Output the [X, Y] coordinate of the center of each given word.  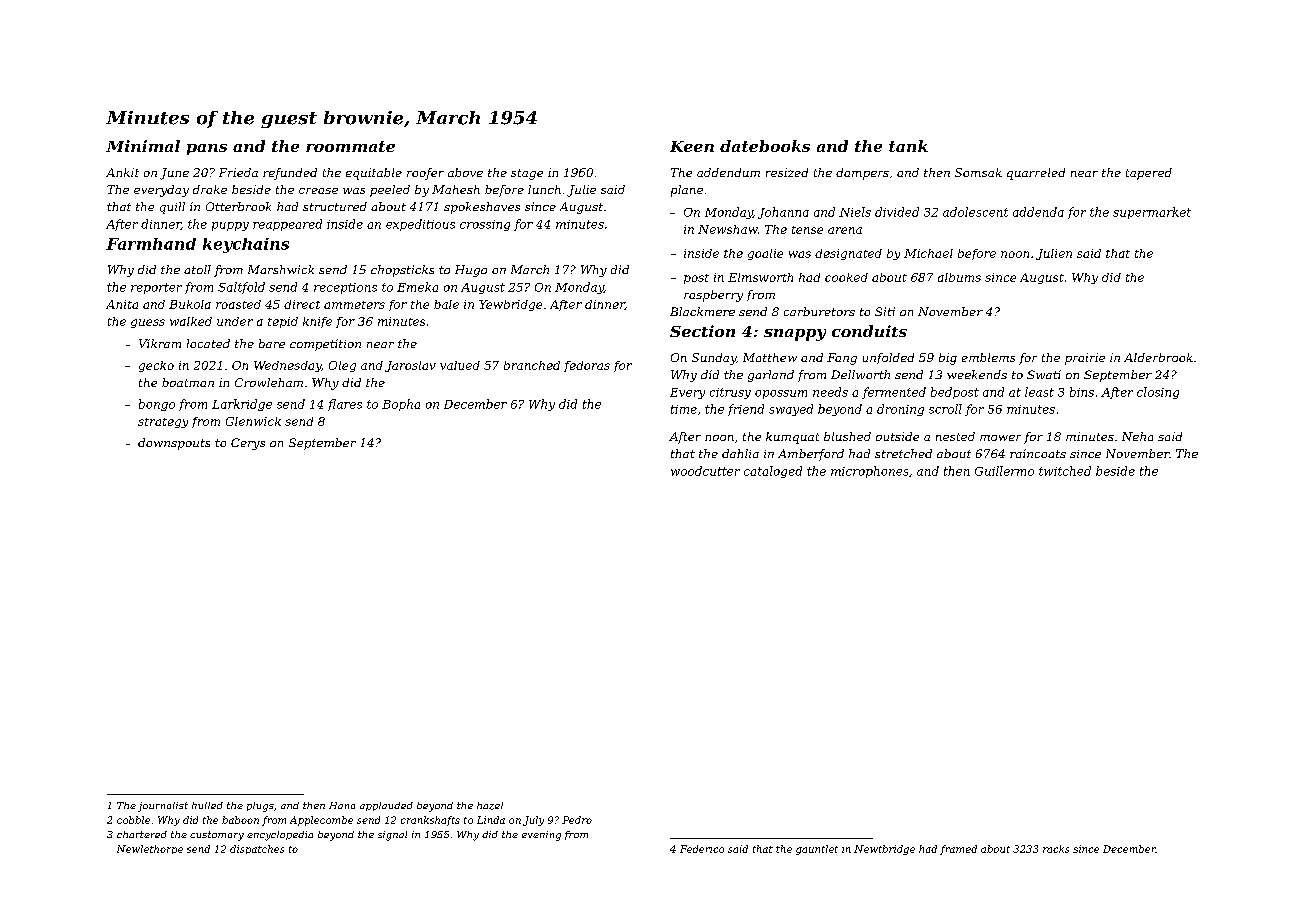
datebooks [765, 146]
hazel [490, 806]
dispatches [257, 849]
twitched [1065, 471]
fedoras [587, 366]
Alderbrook [1158, 357]
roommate [350, 146]
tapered [1149, 174]
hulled [207, 805]
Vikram [160, 343]
